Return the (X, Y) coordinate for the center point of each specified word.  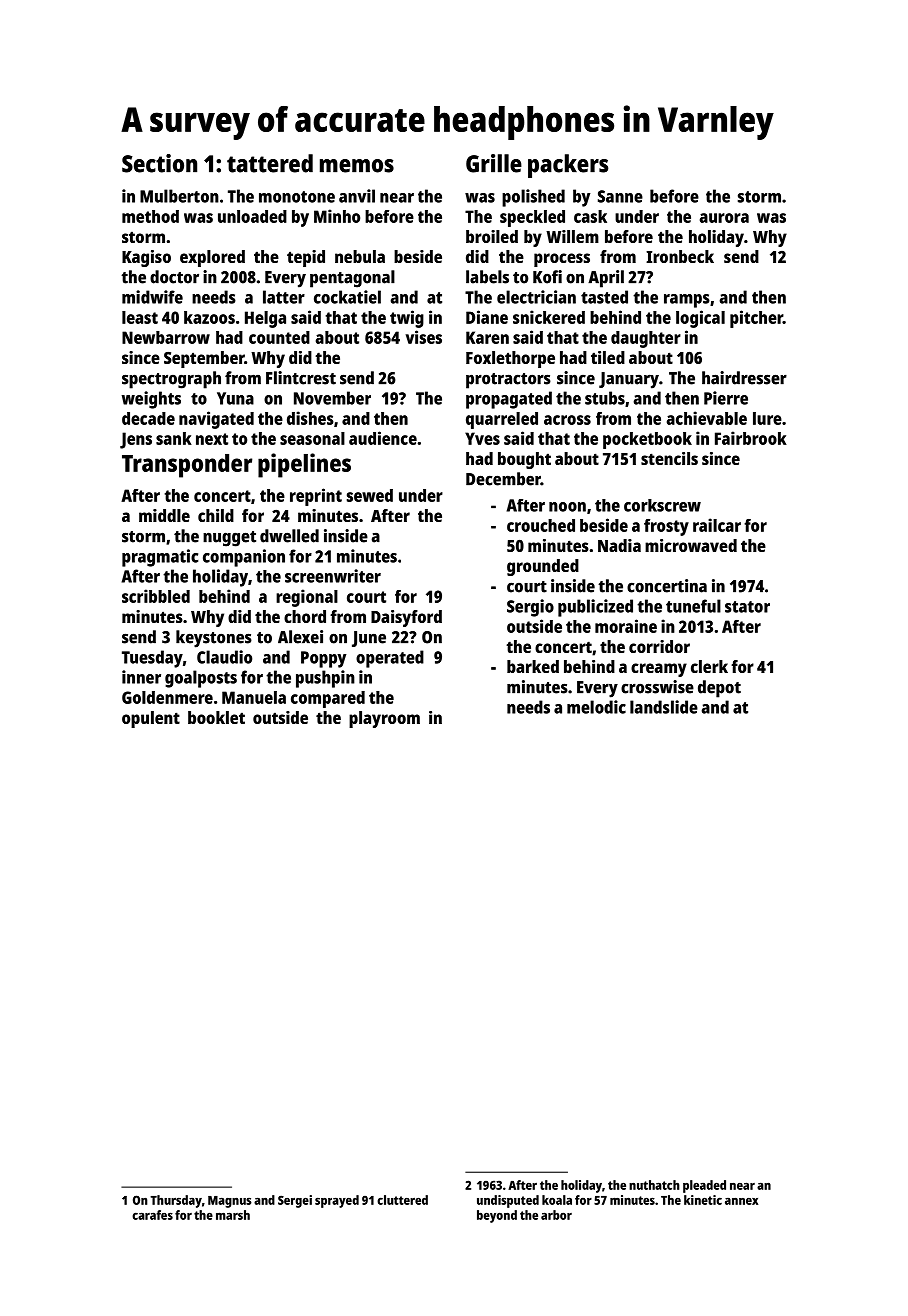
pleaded (704, 1186)
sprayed (337, 1201)
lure (767, 418)
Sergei (295, 1201)
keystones (214, 639)
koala (557, 1200)
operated (390, 659)
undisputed (508, 1201)
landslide (664, 707)
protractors (508, 381)
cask (590, 216)
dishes (310, 418)
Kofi (547, 277)
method (150, 216)
